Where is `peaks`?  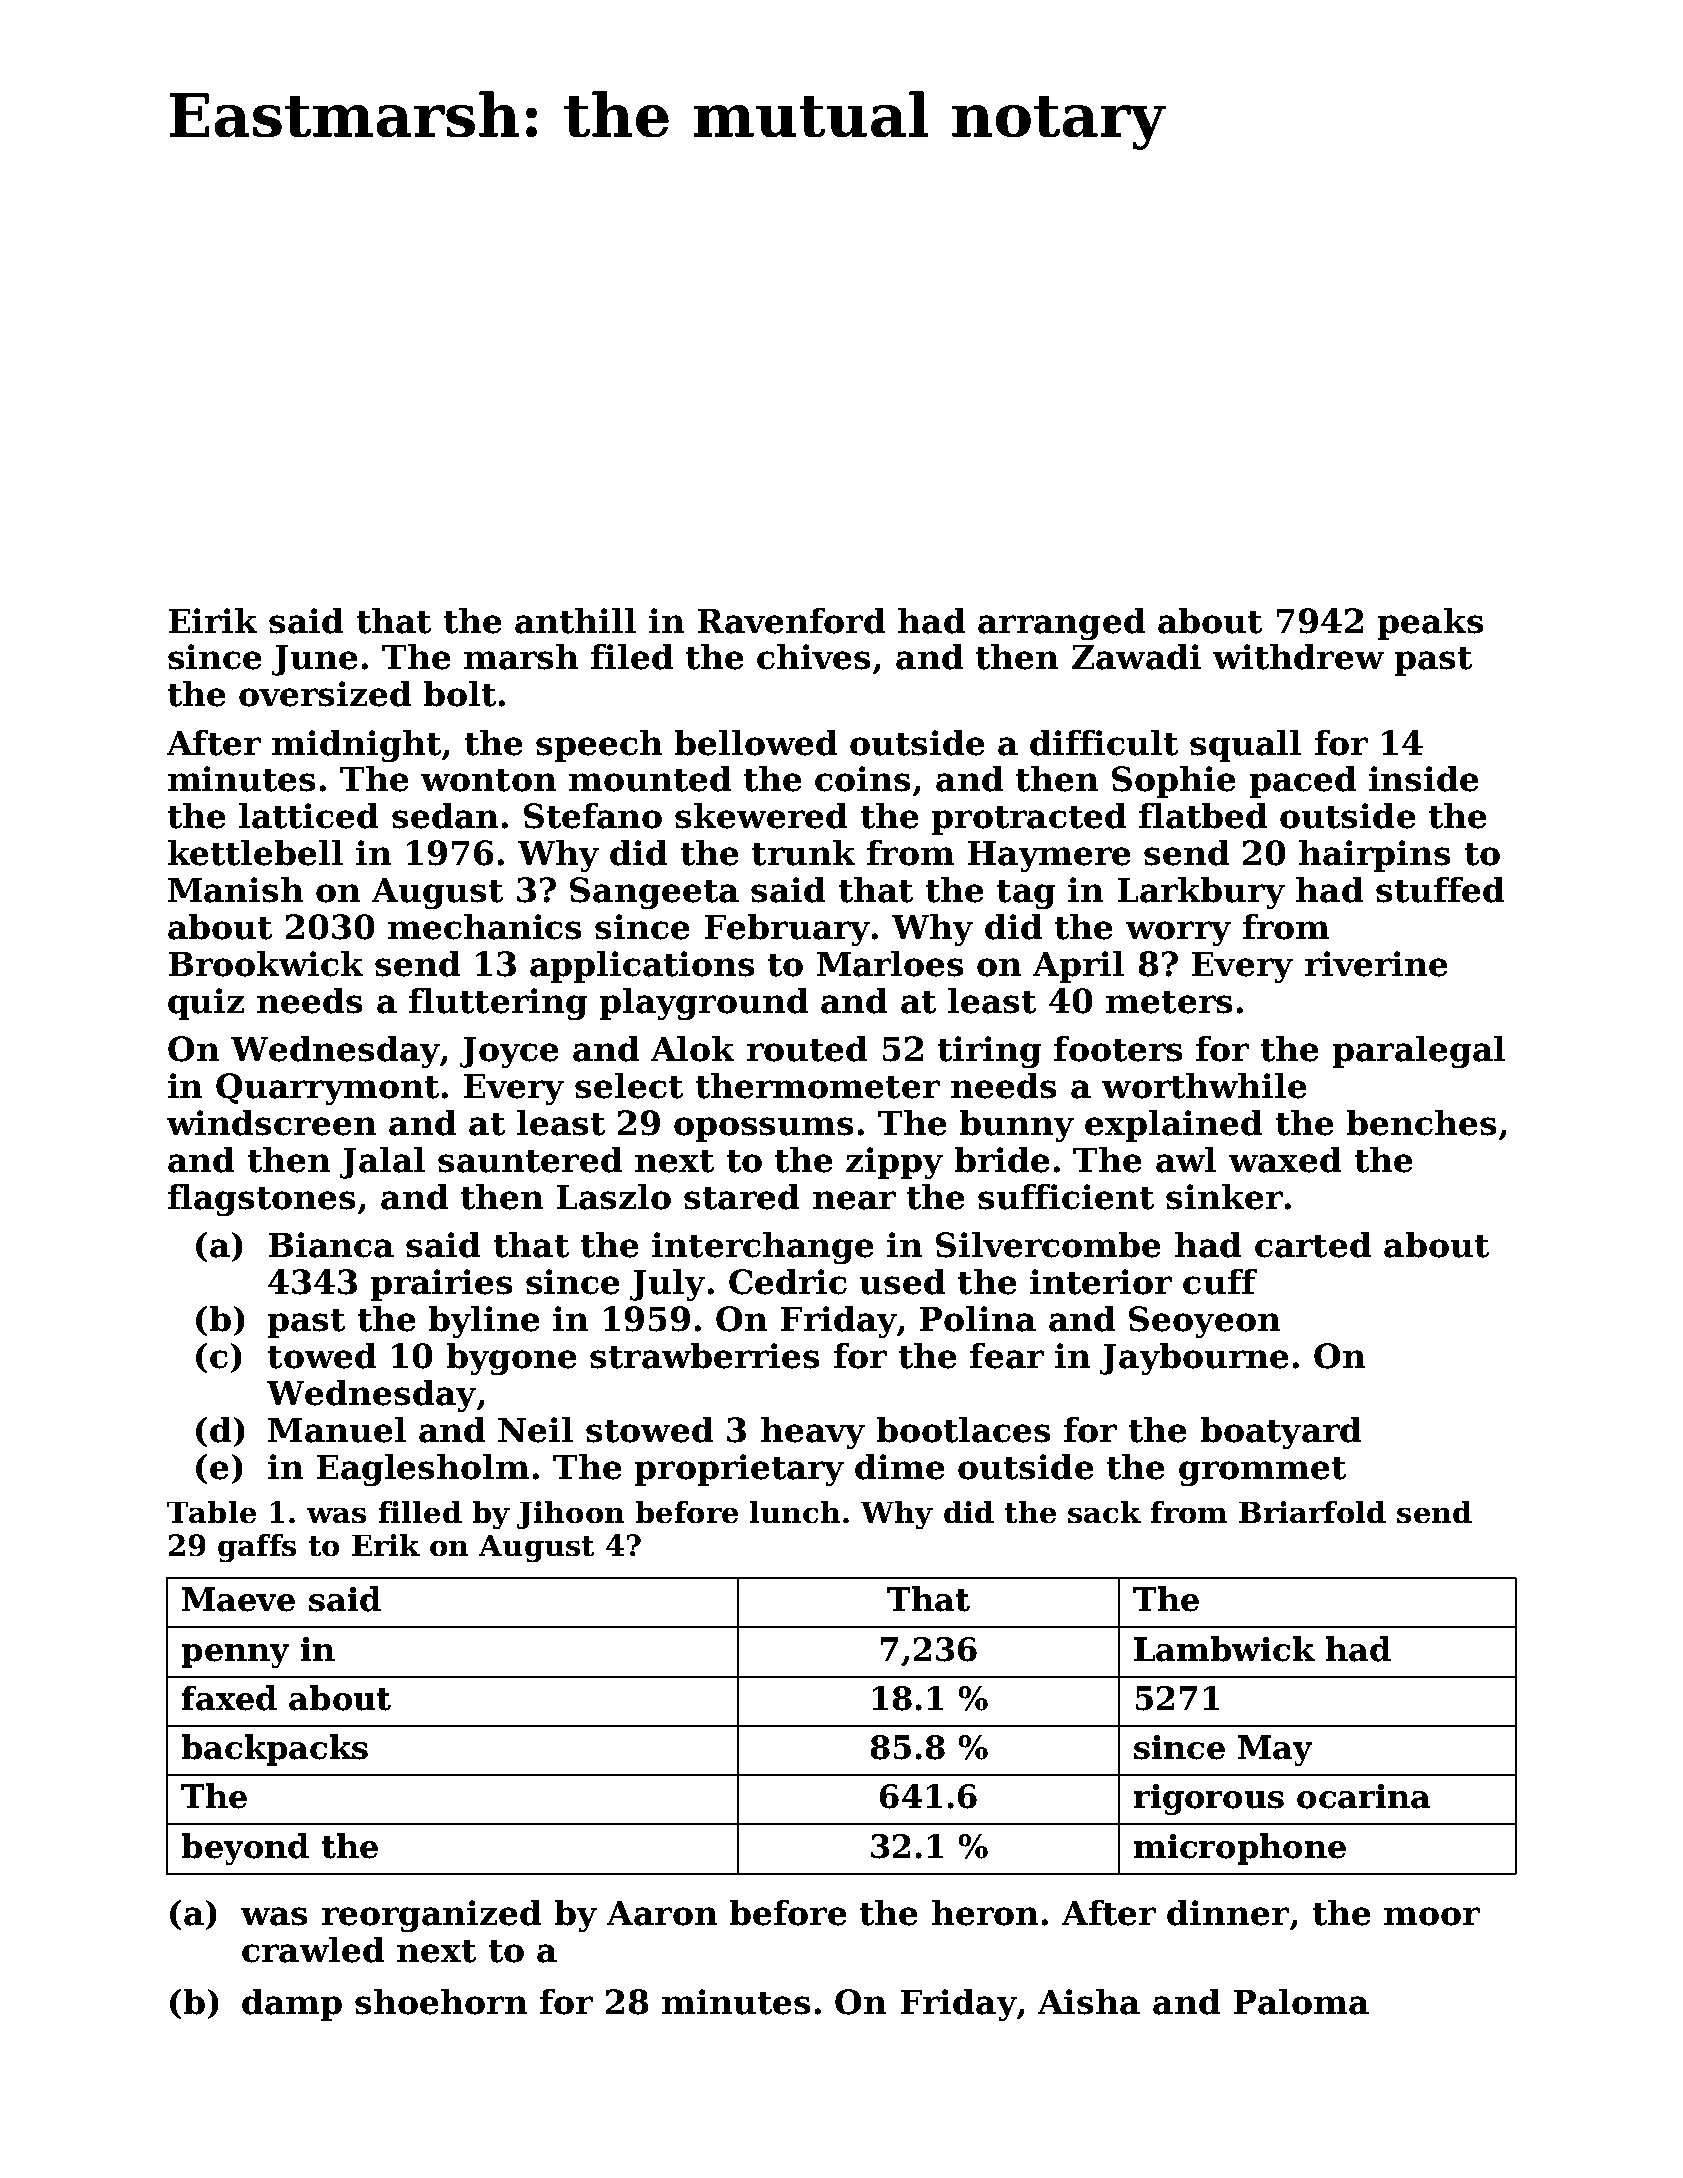 peaks is located at coordinates (1430, 624).
